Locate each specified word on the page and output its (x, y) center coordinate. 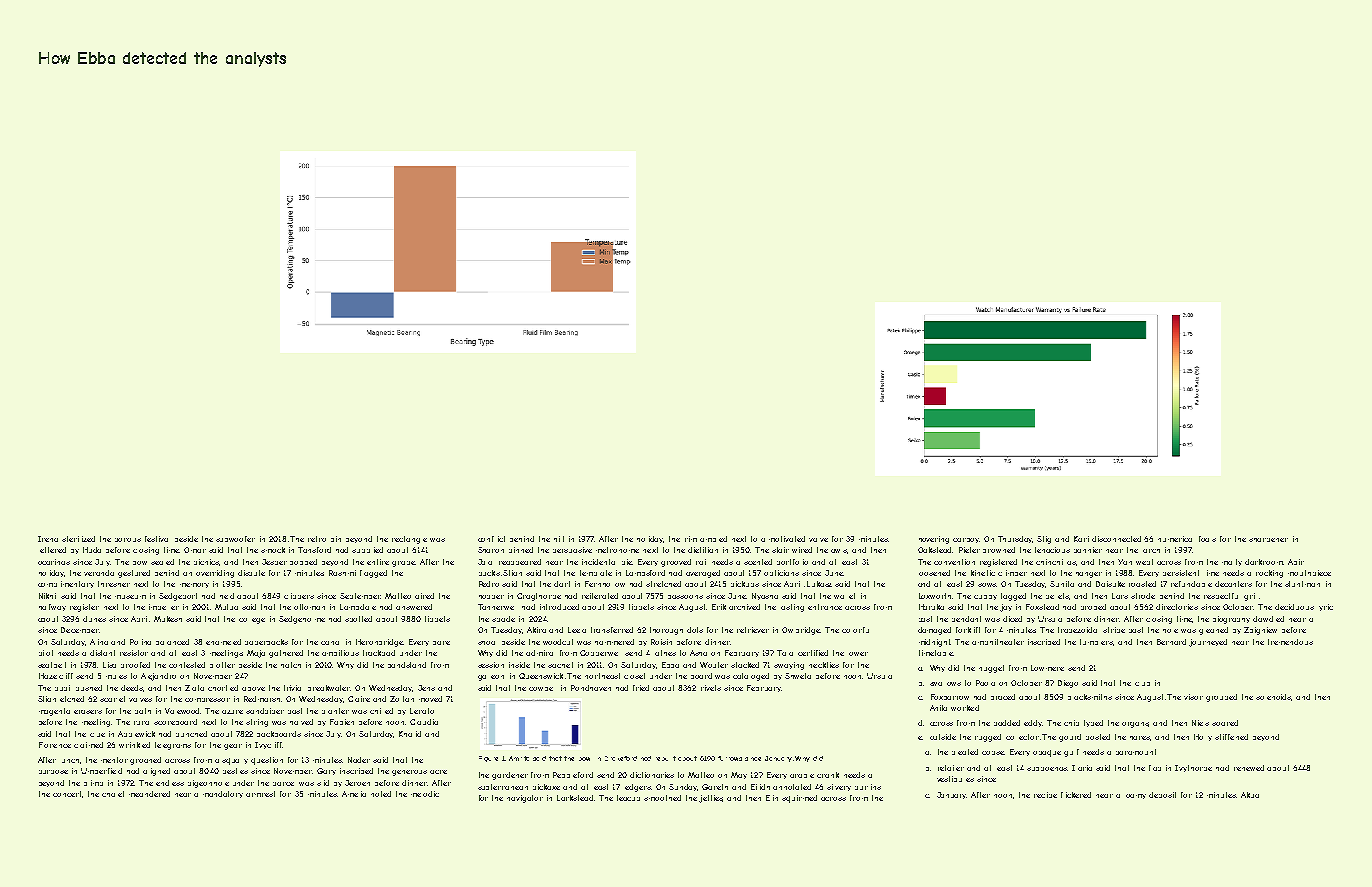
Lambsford (645, 573)
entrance (825, 607)
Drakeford (621, 758)
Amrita (519, 758)
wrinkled (134, 745)
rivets (711, 688)
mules (116, 677)
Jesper (274, 562)
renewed (1249, 768)
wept (1144, 562)
